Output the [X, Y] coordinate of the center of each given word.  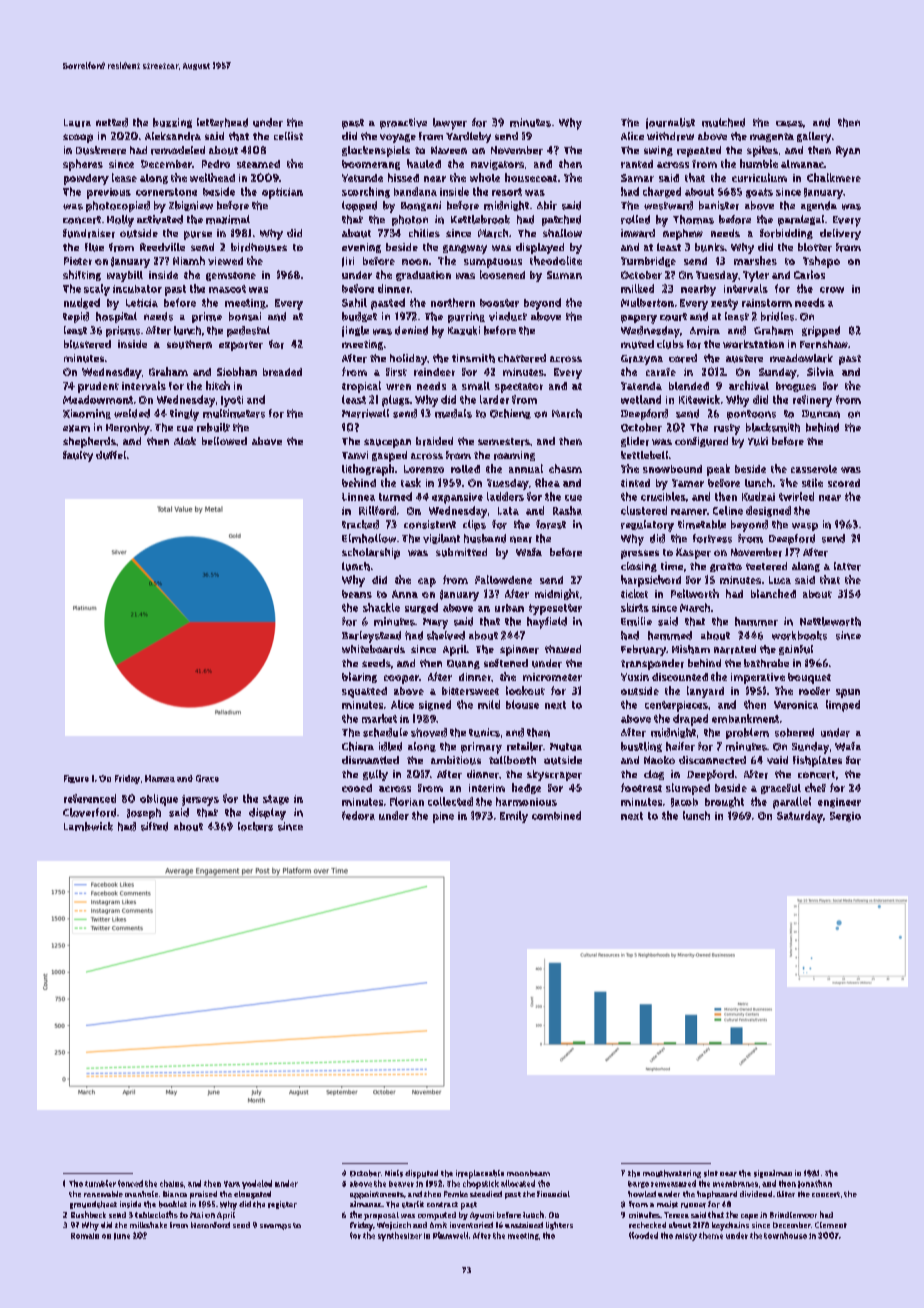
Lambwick [88, 826]
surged [421, 608]
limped [843, 706]
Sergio [845, 817]
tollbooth [512, 760]
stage [276, 800]
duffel [111, 455]
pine [443, 817]
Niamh [189, 260]
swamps [275, 1227]
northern [453, 302]
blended [689, 386]
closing [639, 567]
